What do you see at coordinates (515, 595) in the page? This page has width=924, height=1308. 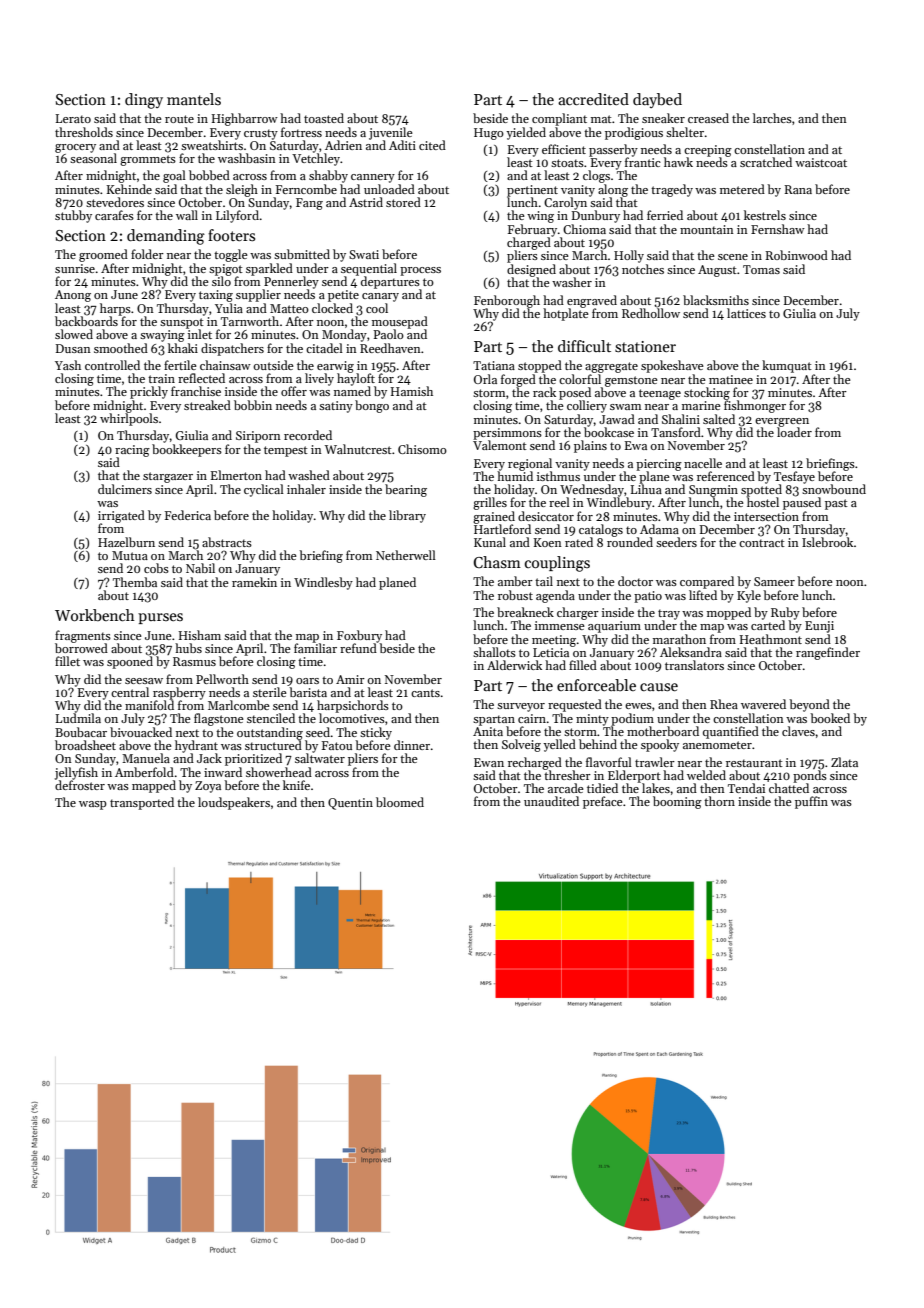 I see `robust` at bounding box center [515, 595].
